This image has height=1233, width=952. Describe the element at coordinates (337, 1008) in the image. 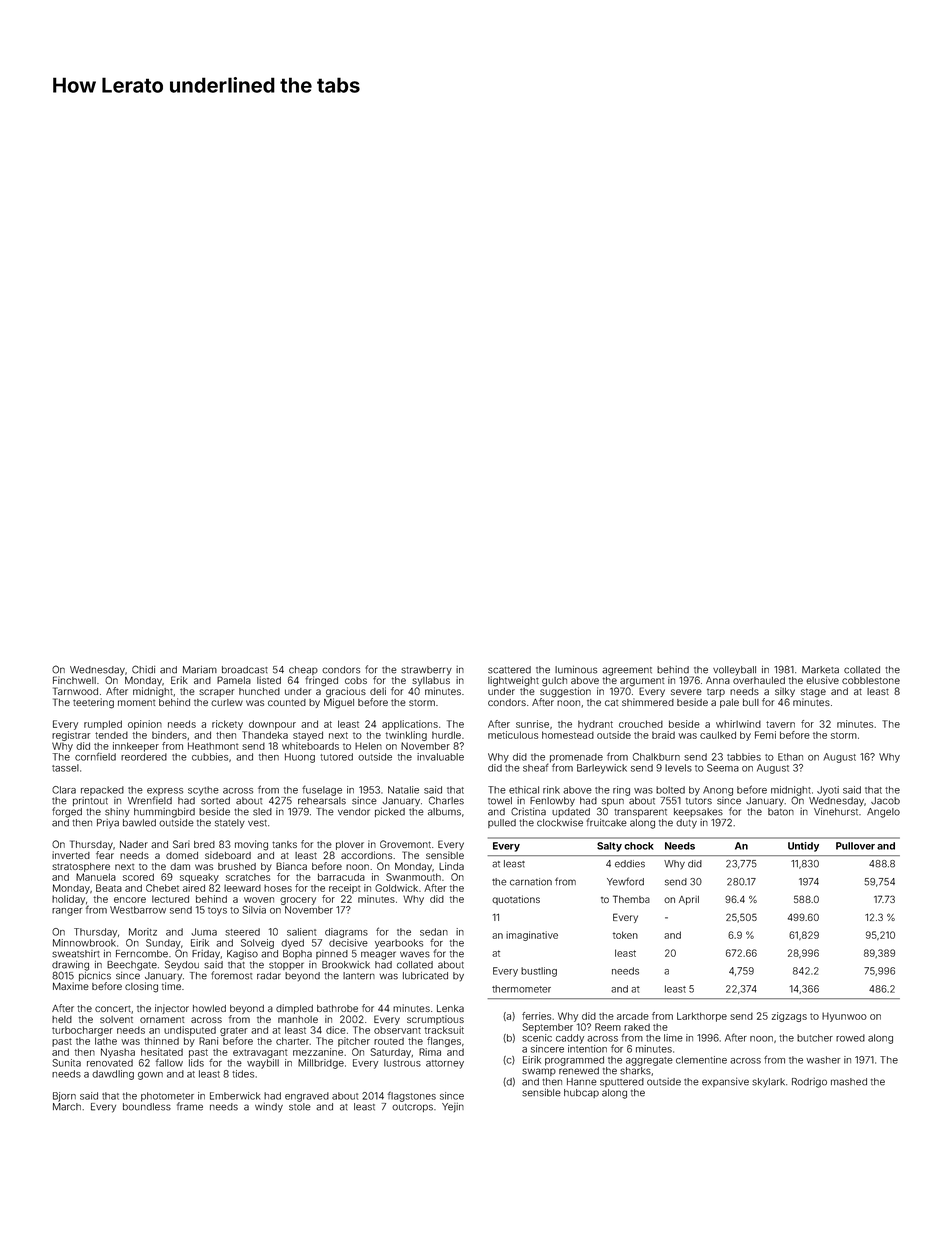

I see `bathrobe` at that location.
